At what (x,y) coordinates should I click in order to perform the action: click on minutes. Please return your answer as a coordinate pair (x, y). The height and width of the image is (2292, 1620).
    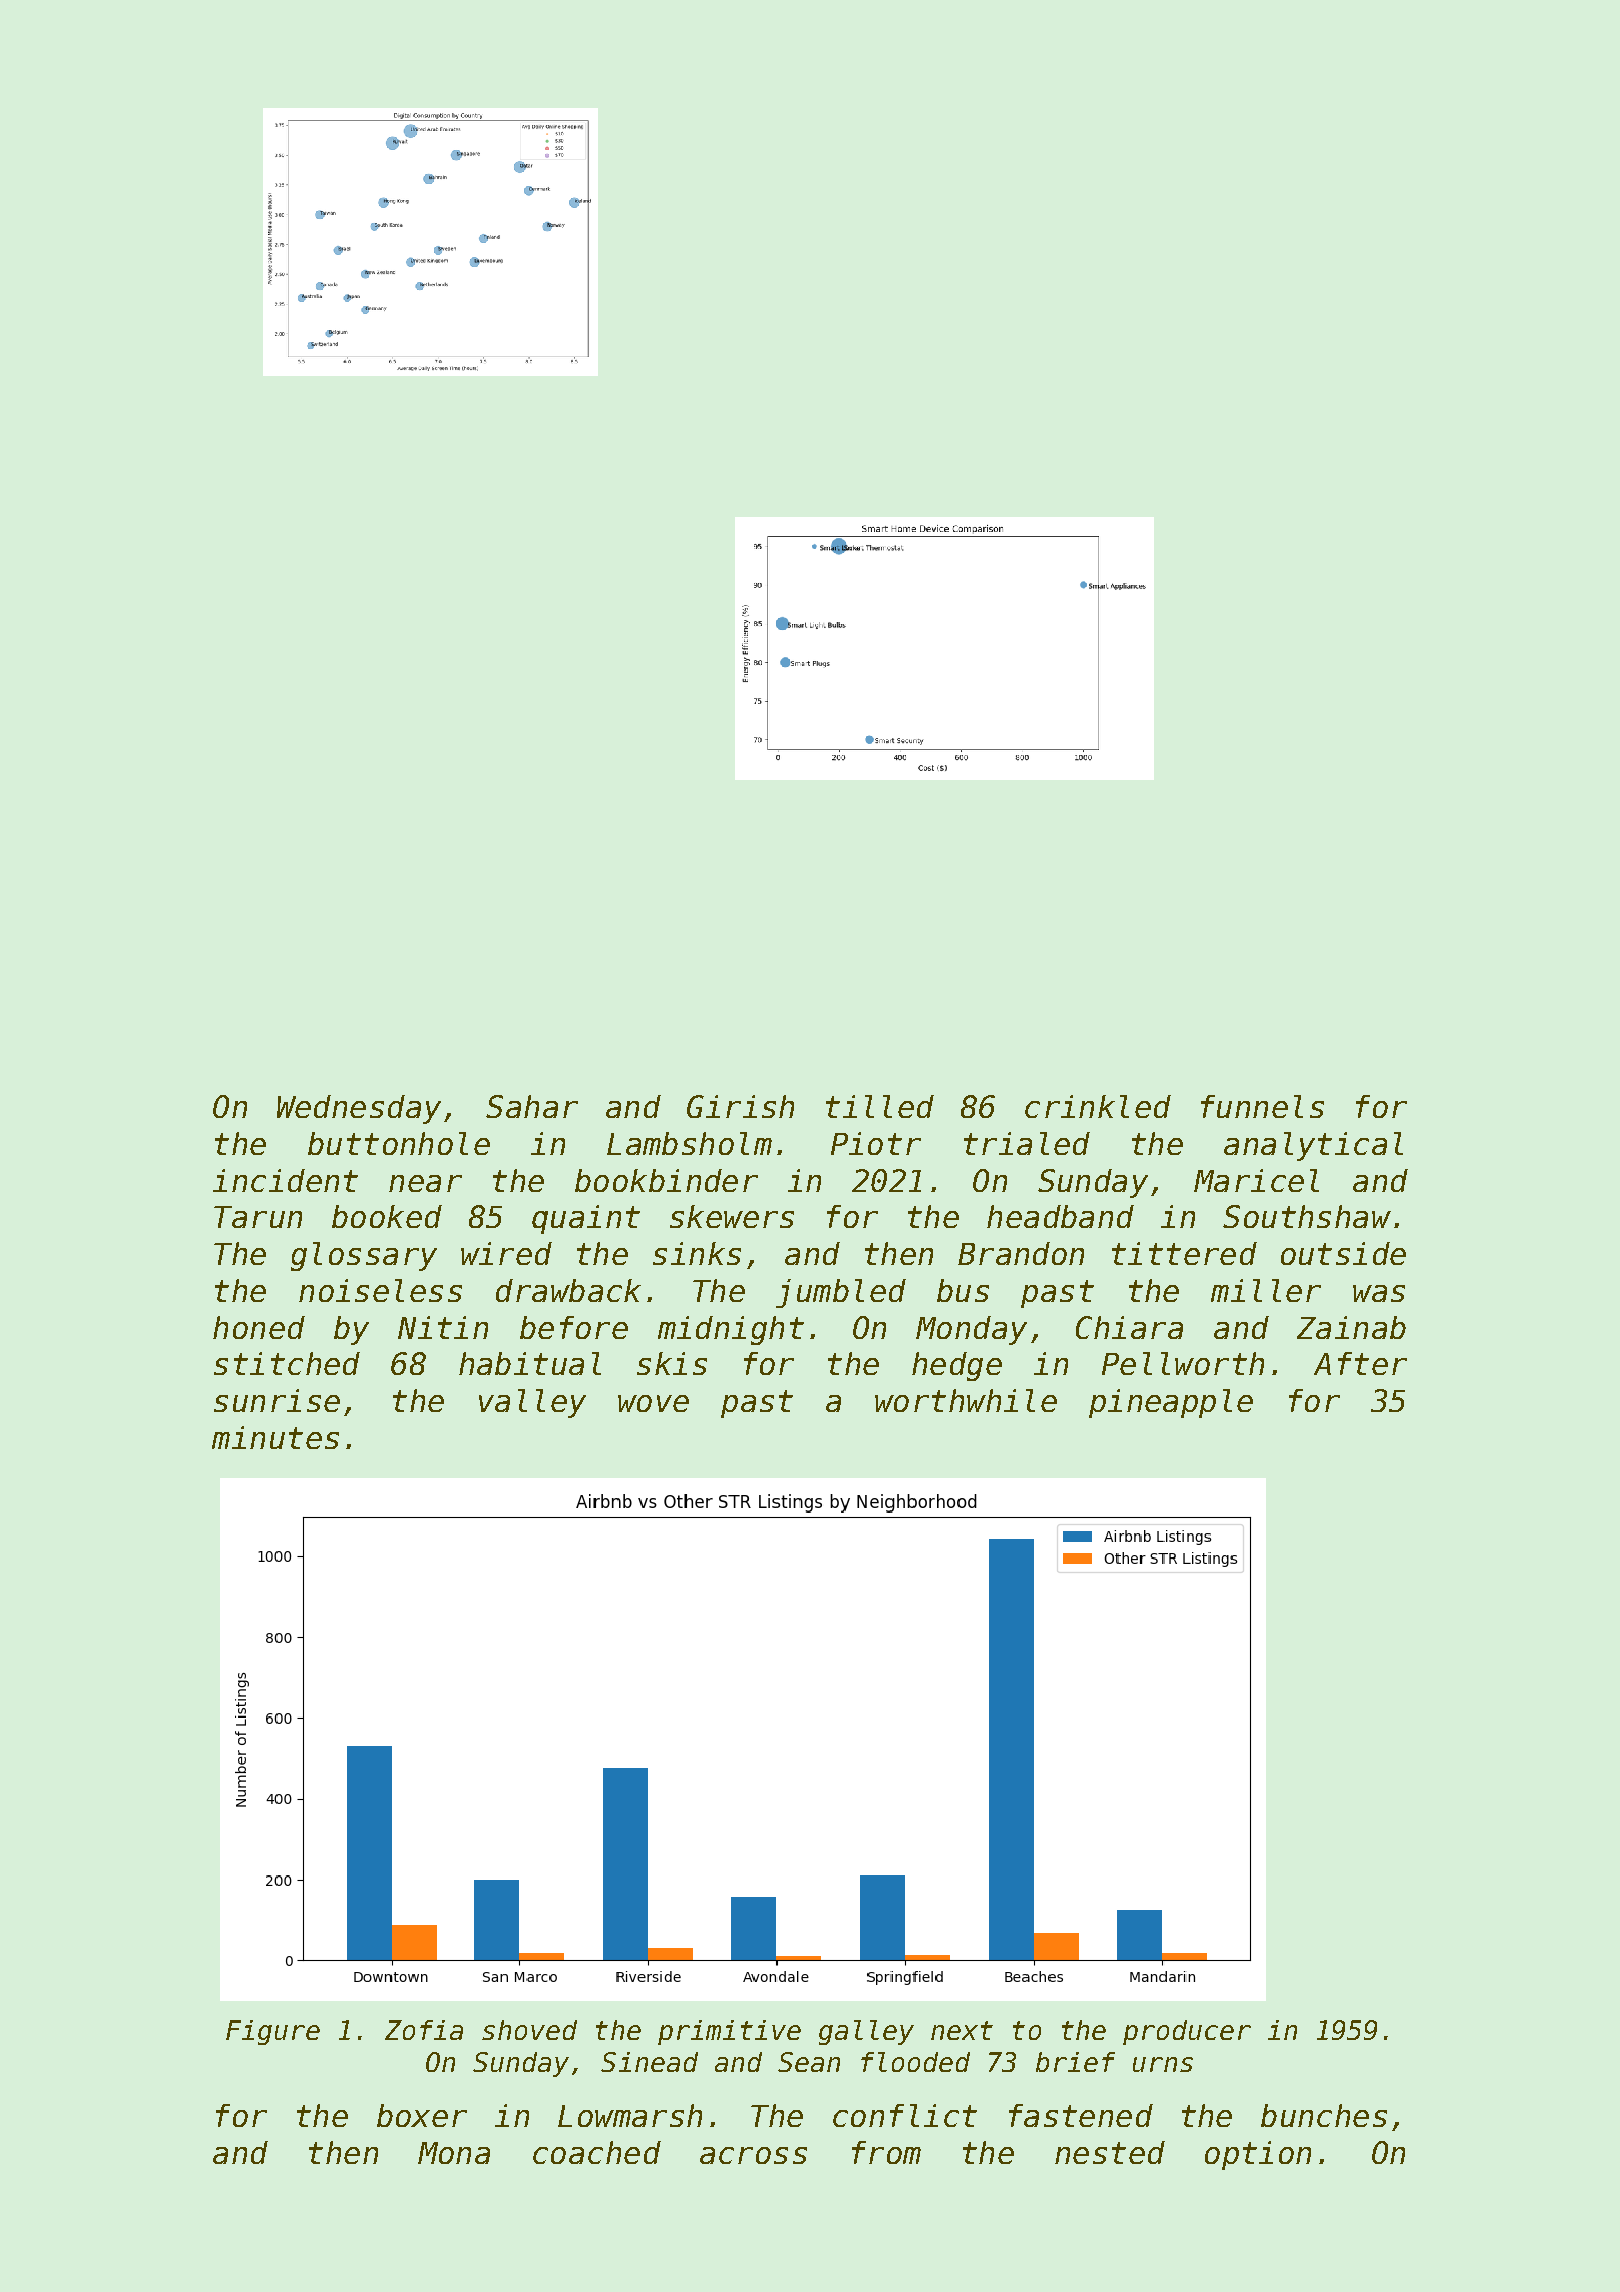
    Looking at the image, I should click on (275, 1437).
